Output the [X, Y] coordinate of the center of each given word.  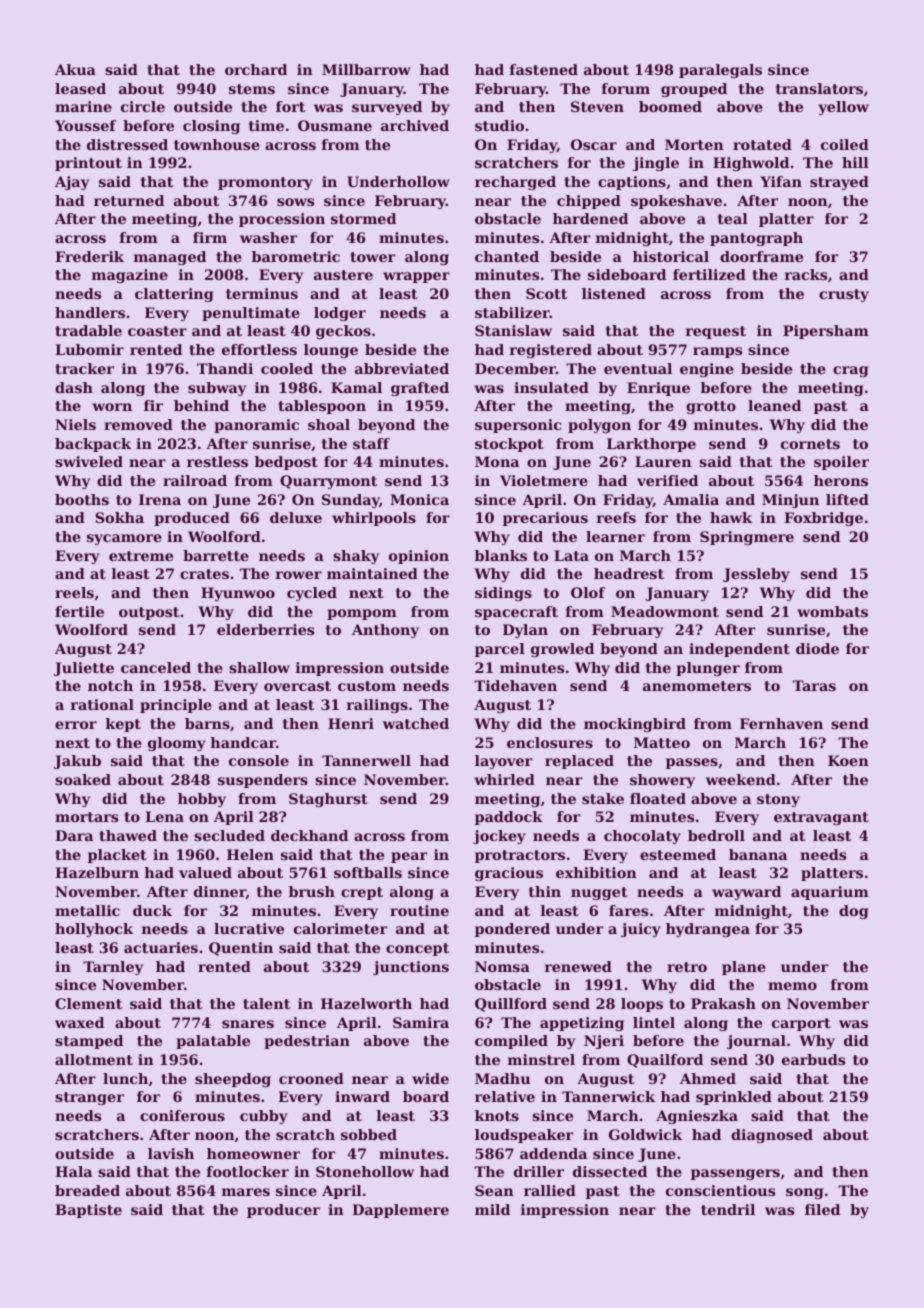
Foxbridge [823, 519]
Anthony [385, 631]
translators [819, 88]
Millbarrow [366, 69]
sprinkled [734, 1098]
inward [362, 1096]
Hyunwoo [238, 594]
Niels [75, 424]
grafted [420, 389]
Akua [75, 69]
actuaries [161, 947]
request [716, 332]
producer [283, 1211]
